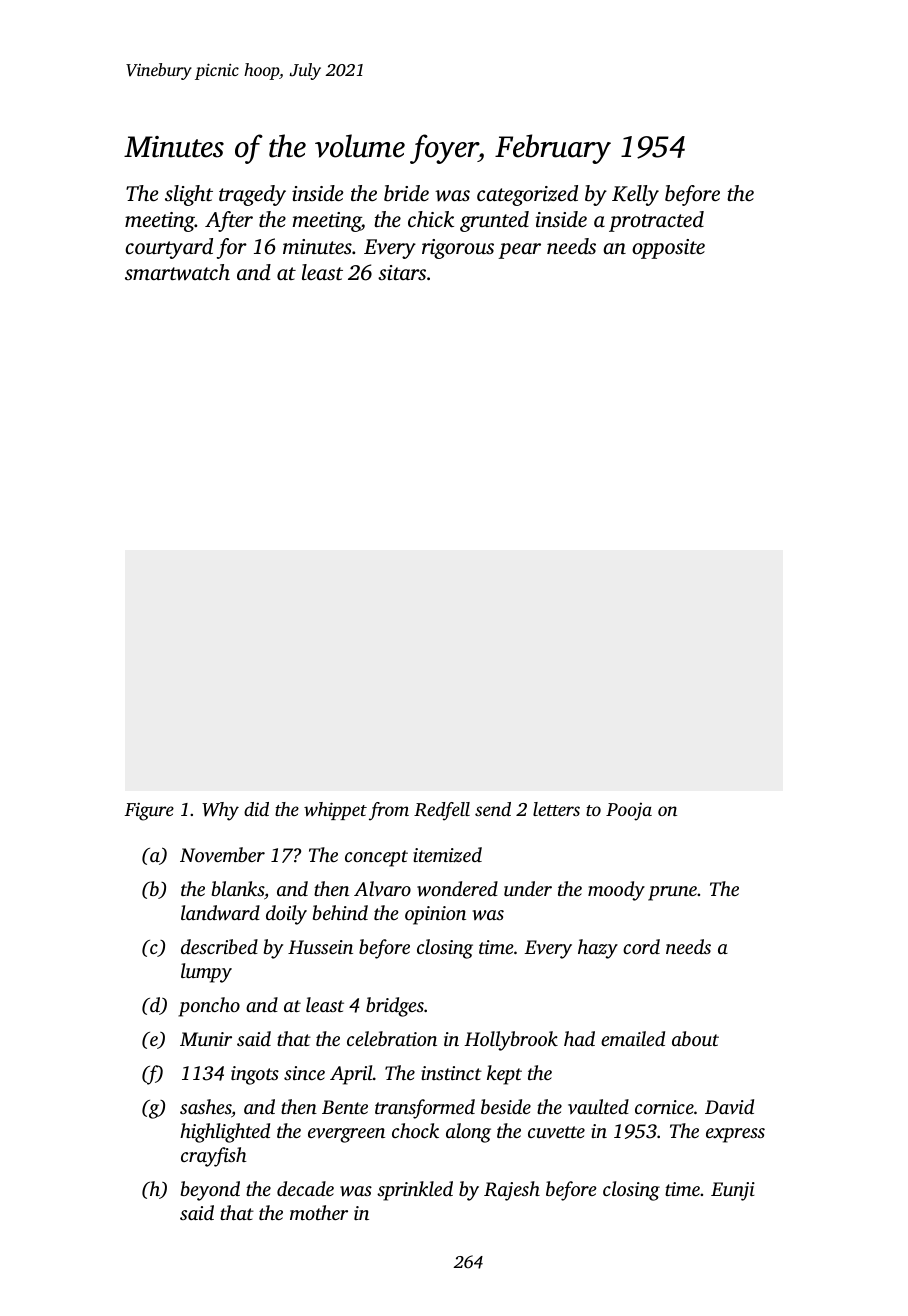  I want to click on Pooja, so click(629, 811).
